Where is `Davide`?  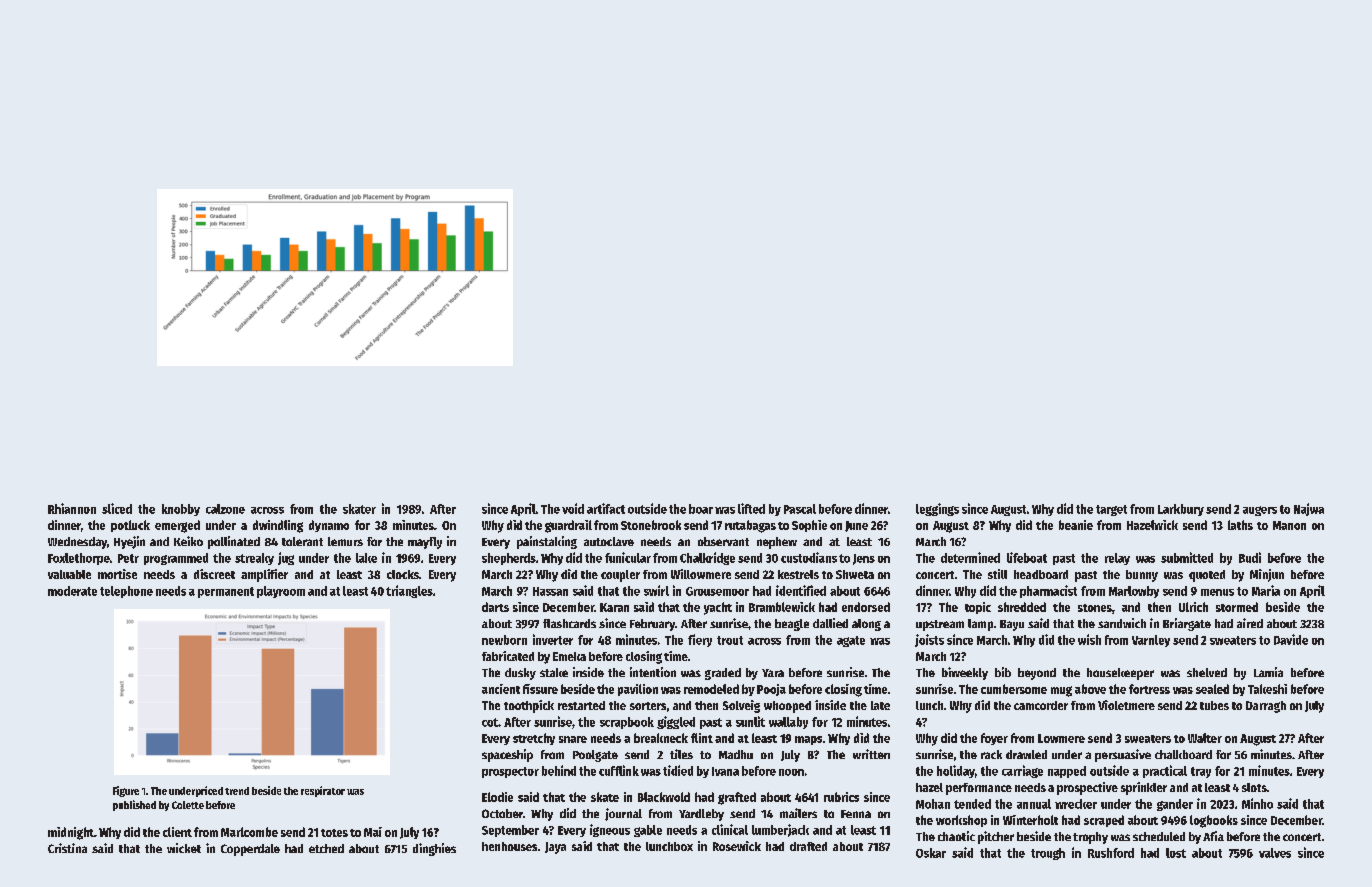 Davide is located at coordinates (1291, 639).
